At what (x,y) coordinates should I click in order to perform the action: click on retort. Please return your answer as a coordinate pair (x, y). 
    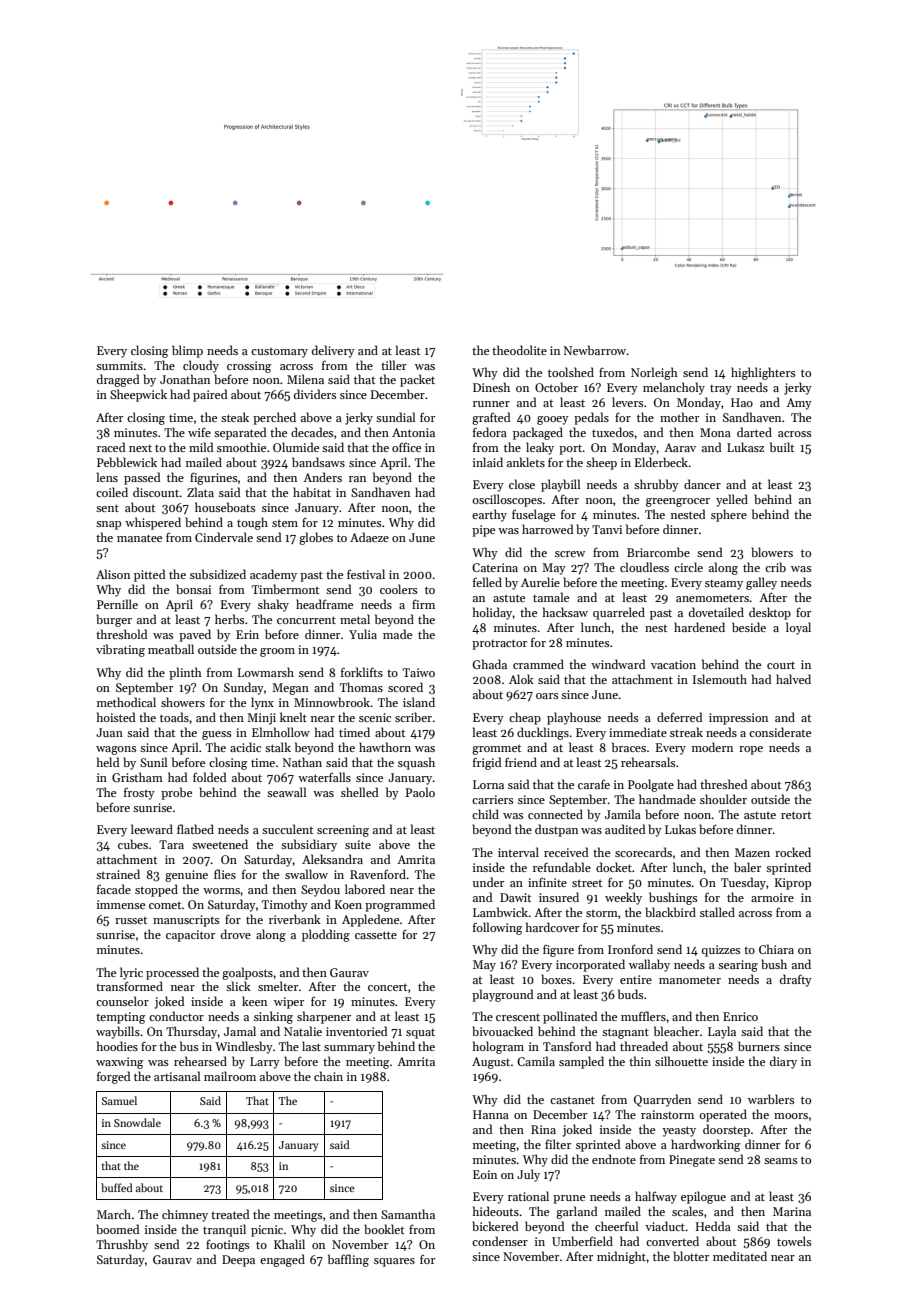
    Looking at the image, I should click on (796, 815).
